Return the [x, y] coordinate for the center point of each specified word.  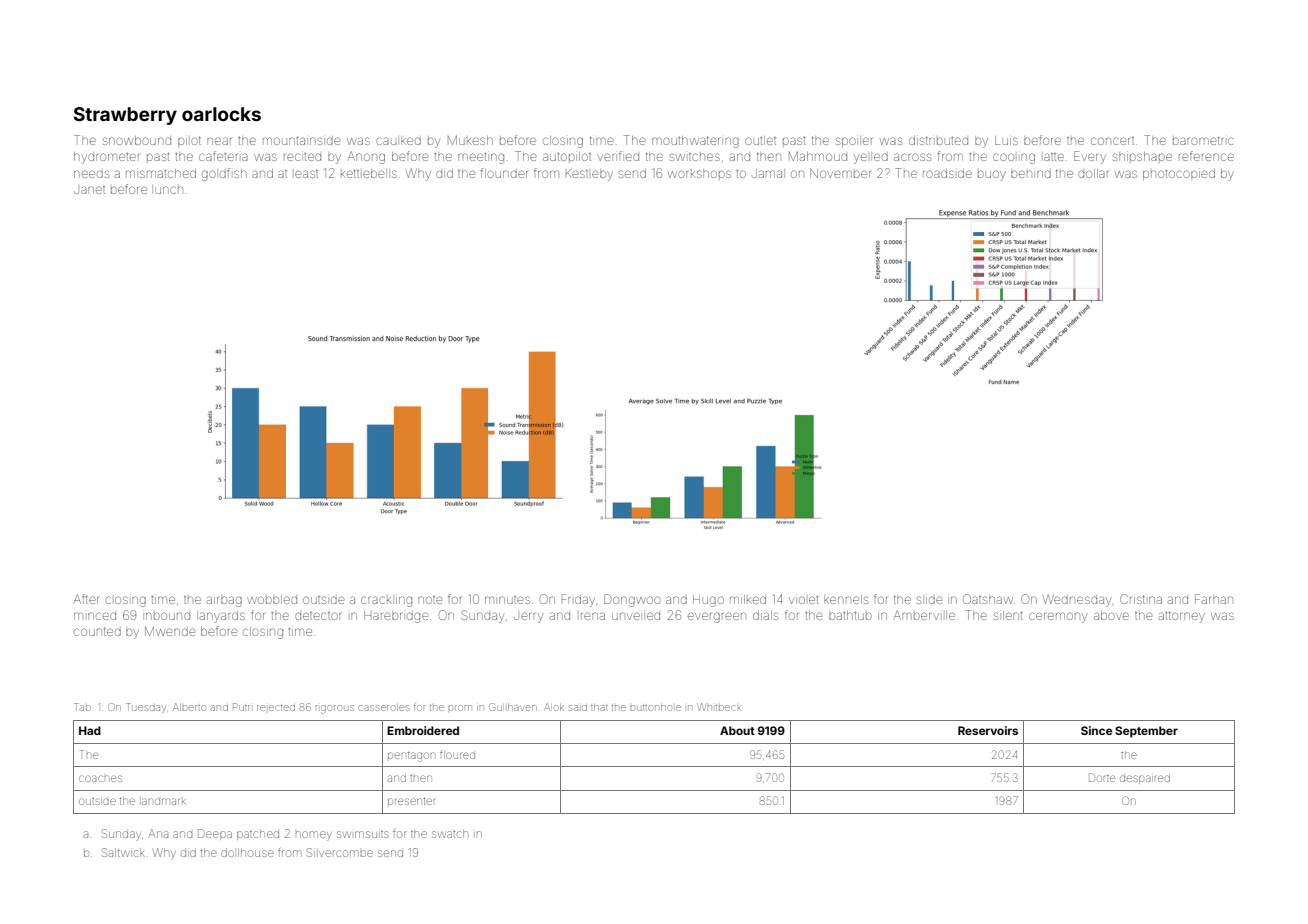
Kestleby [589, 175]
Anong [366, 157]
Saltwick [123, 852]
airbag [224, 601]
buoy [992, 175]
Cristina [1141, 599]
